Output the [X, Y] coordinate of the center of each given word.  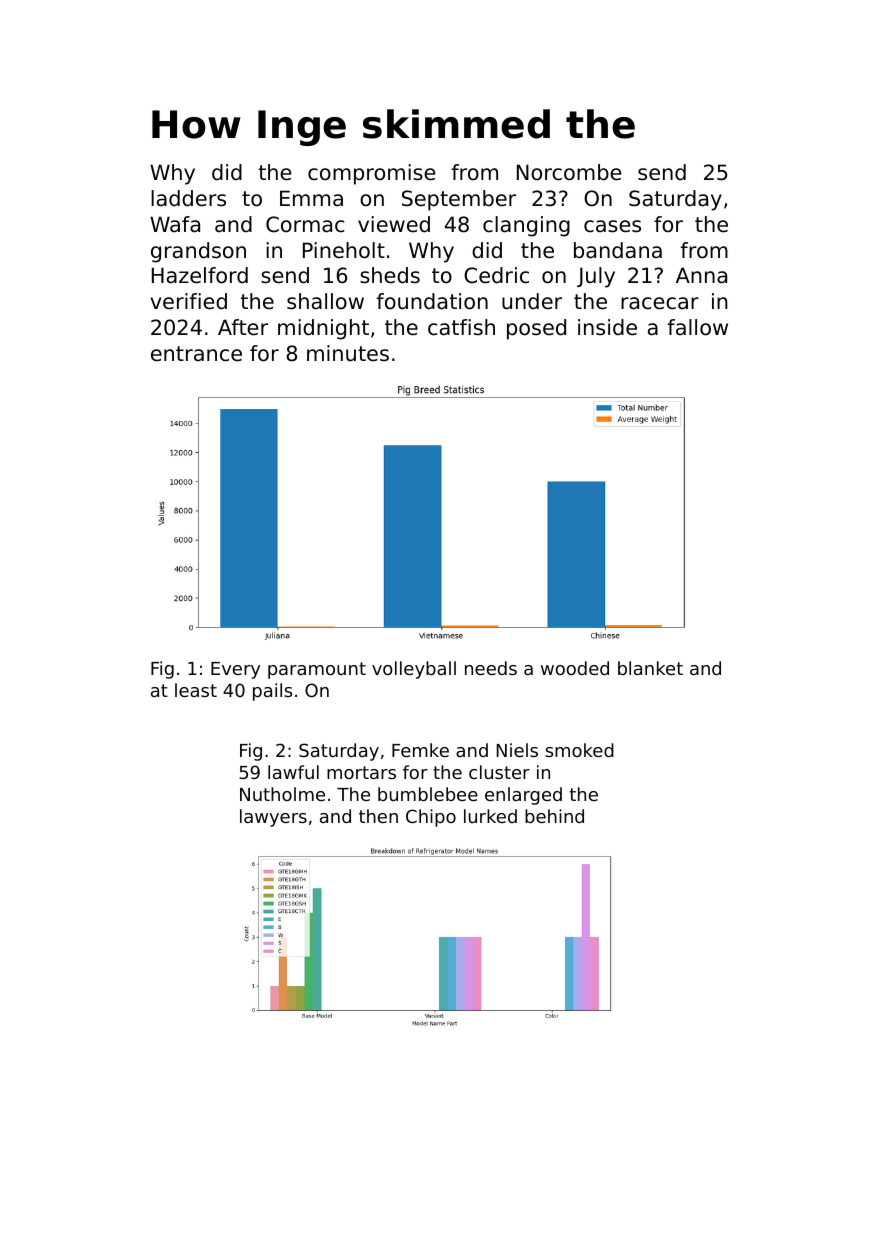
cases [612, 226]
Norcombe [569, 172]
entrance [196, 354]
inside [607, 327]
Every [235, 670]
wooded [575, 668]
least [196, 690]
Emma [311, 198]
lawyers [273, 818]
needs [491, 668]
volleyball [414, 670]
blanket [650, 668]
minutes [348, 353]
